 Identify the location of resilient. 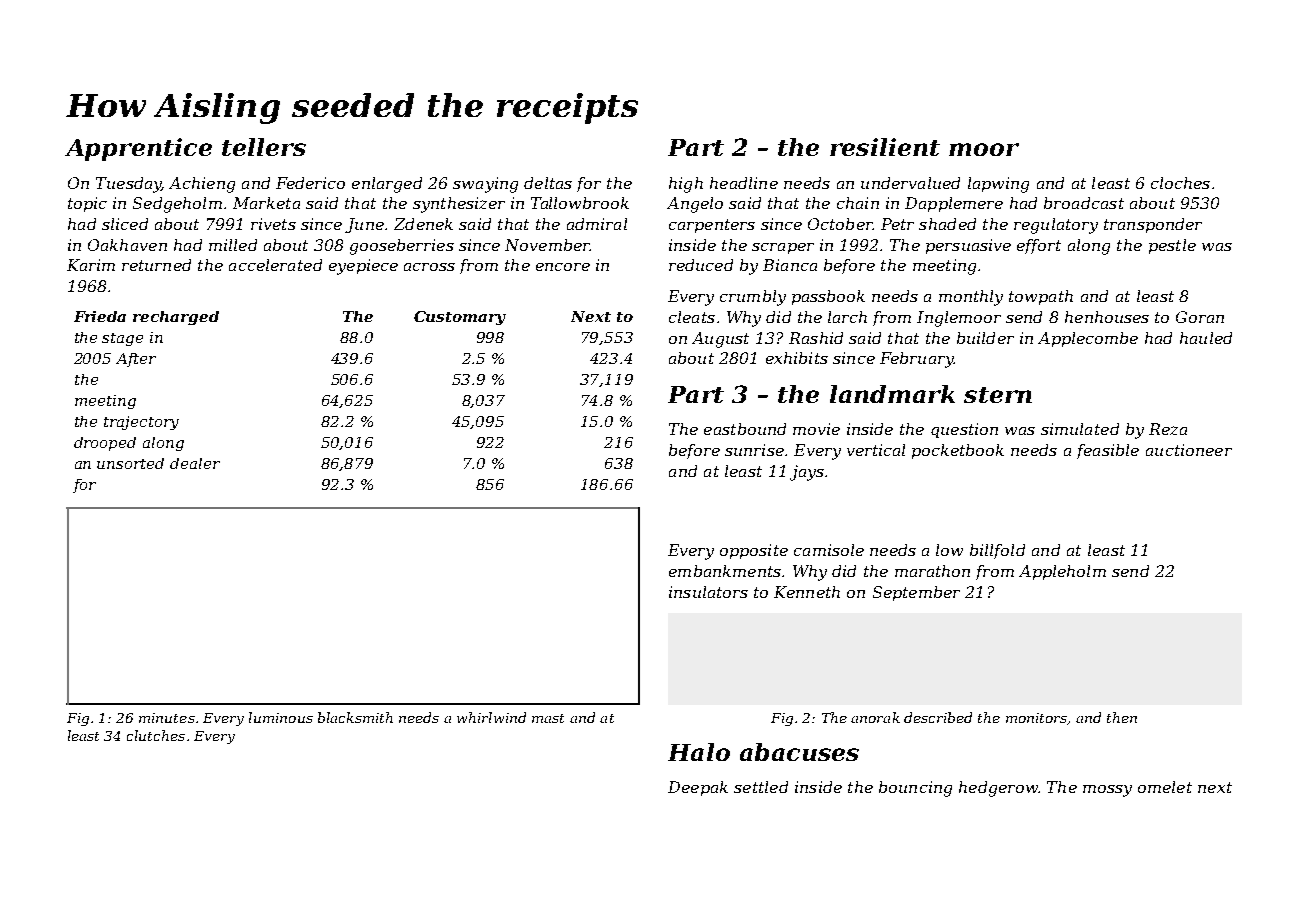
(885, 147).
